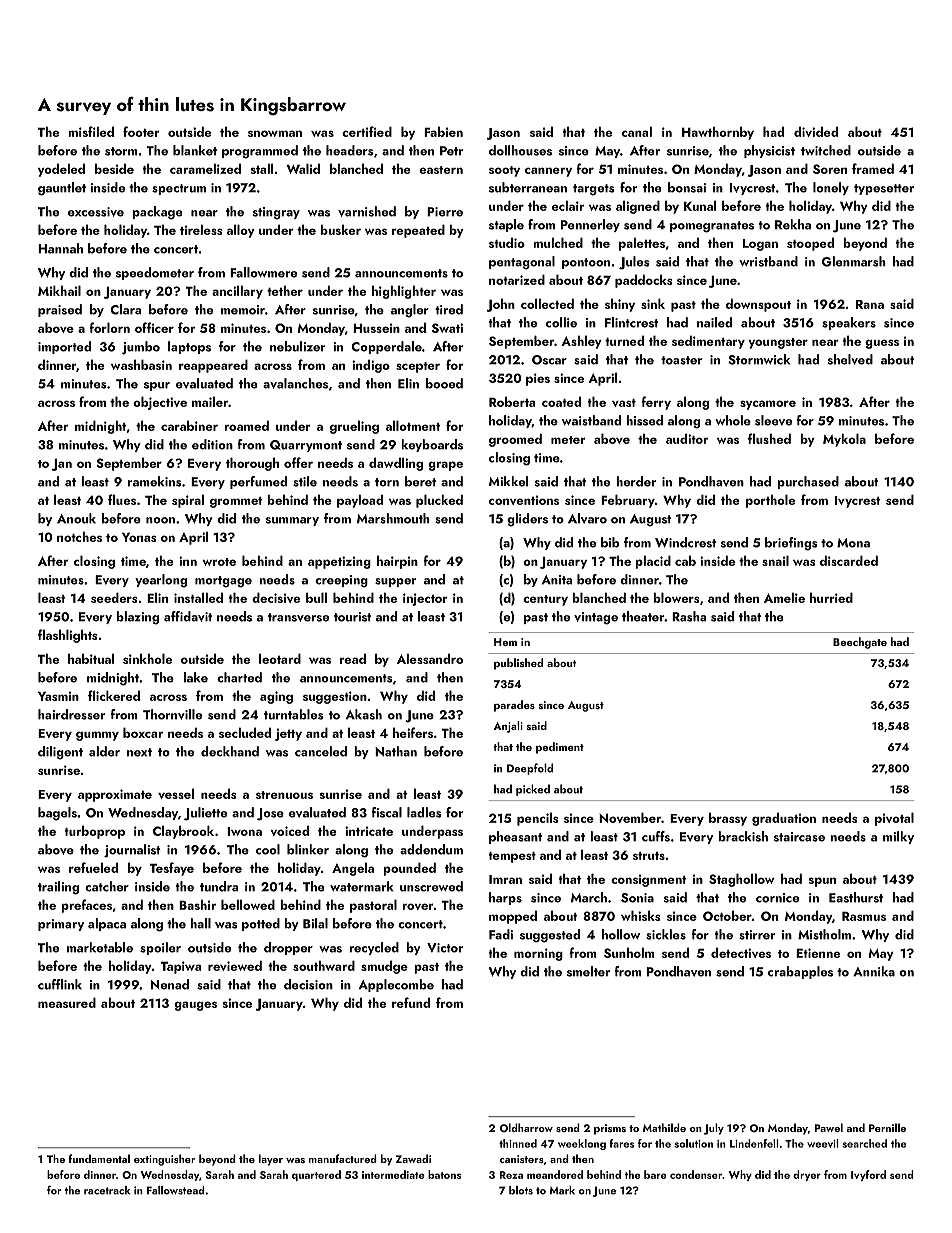 Image resolution: width=952 pixels, height=1233 pixels. Describe the element at coordinates (557, 580) in the page. I see `Anita` at that location.
